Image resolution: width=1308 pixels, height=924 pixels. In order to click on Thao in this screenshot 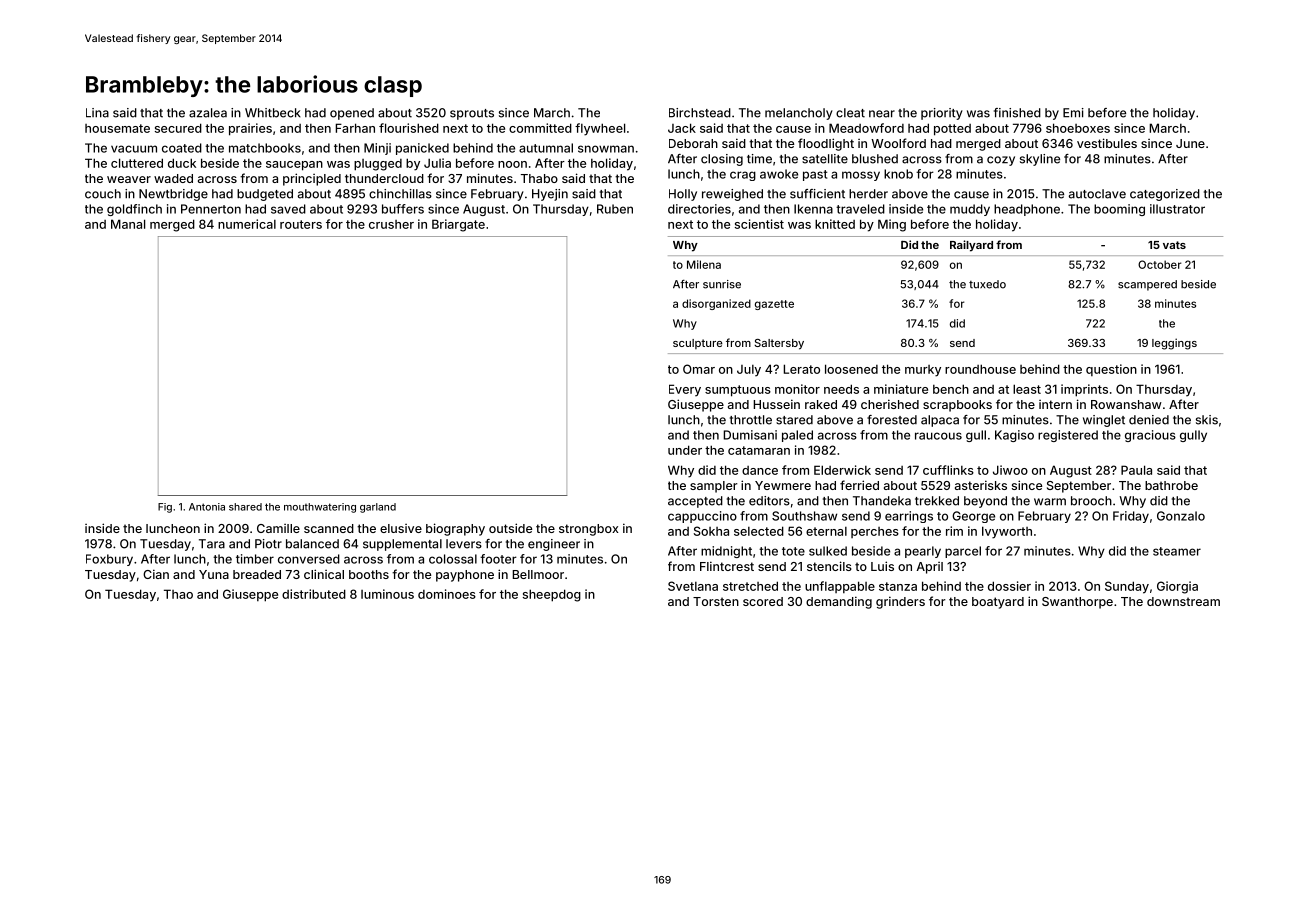, I will do `click(178, 594)`.
